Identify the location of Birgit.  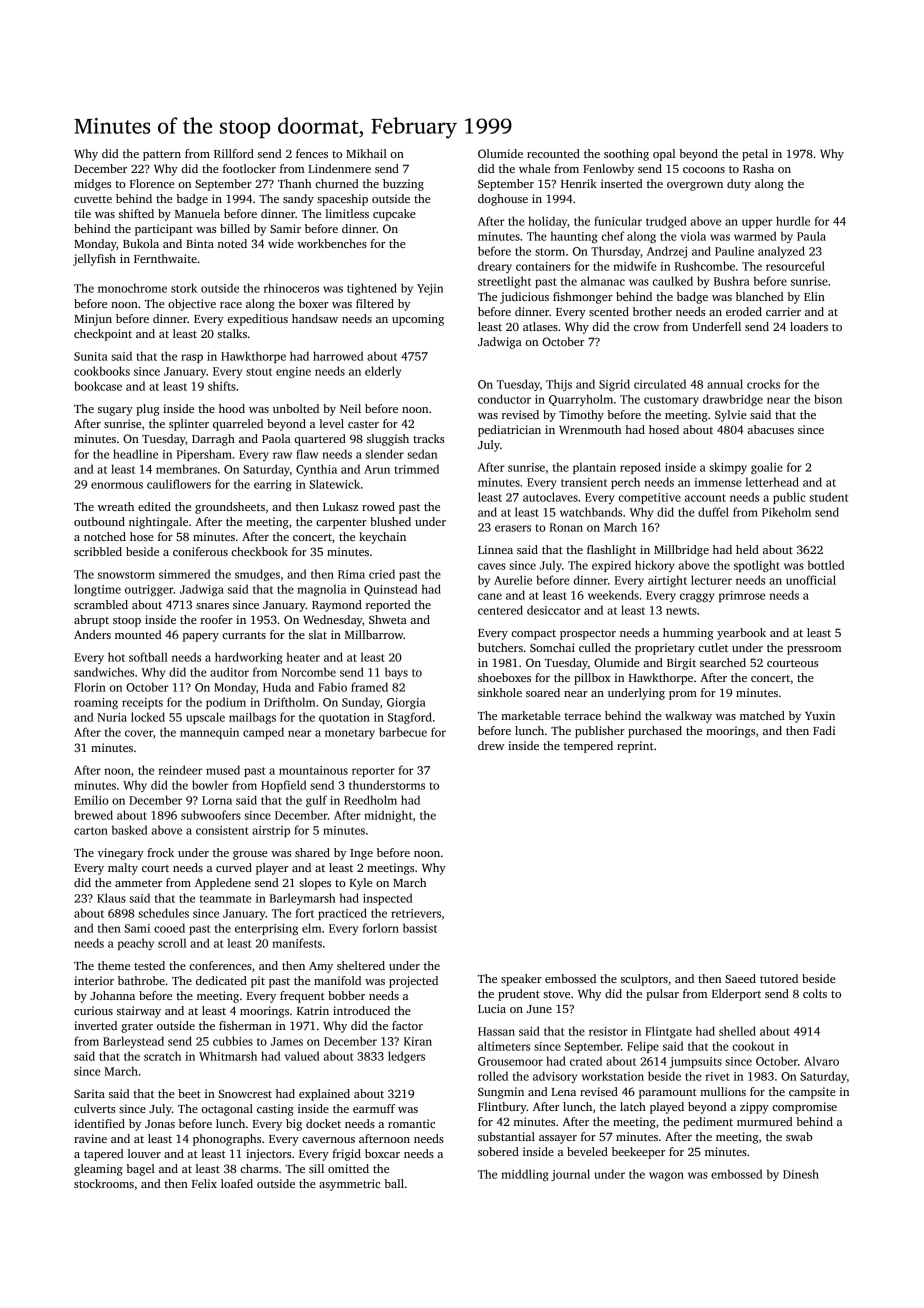
(681, 664).
